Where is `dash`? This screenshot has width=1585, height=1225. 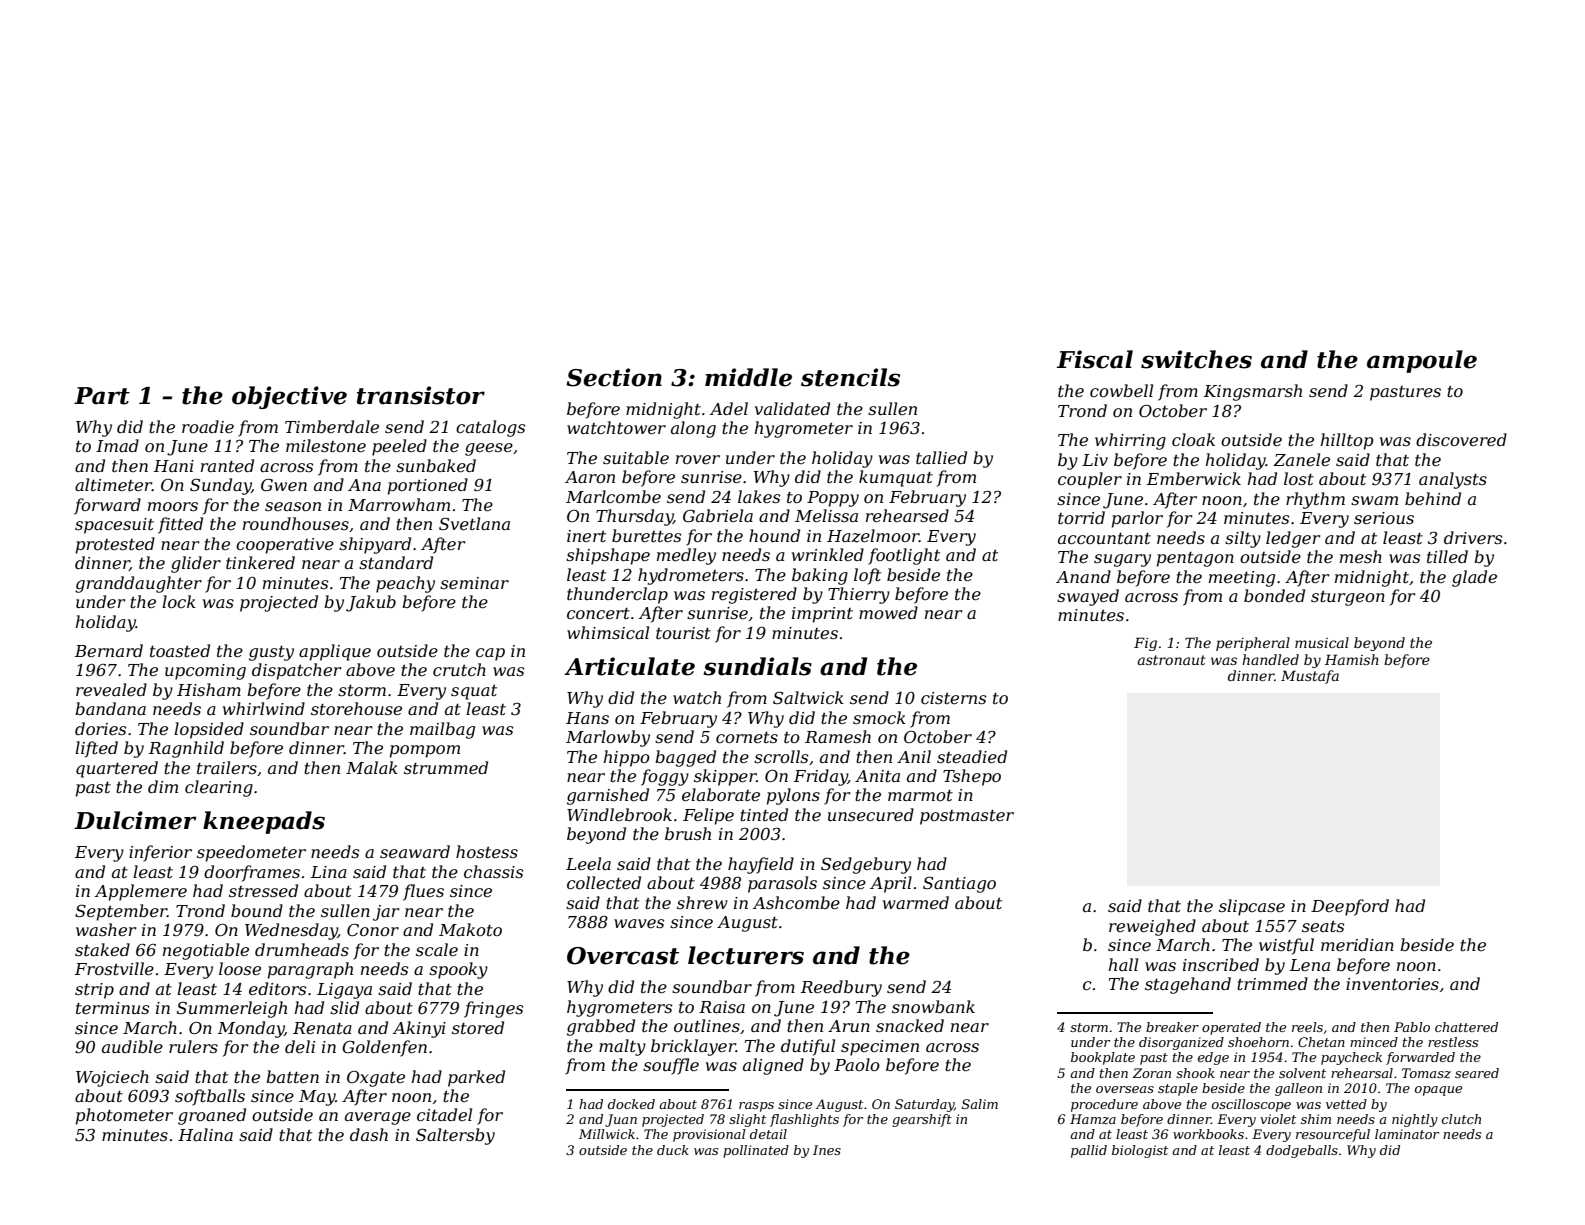 dash is located at coordinates (369, 1134).
